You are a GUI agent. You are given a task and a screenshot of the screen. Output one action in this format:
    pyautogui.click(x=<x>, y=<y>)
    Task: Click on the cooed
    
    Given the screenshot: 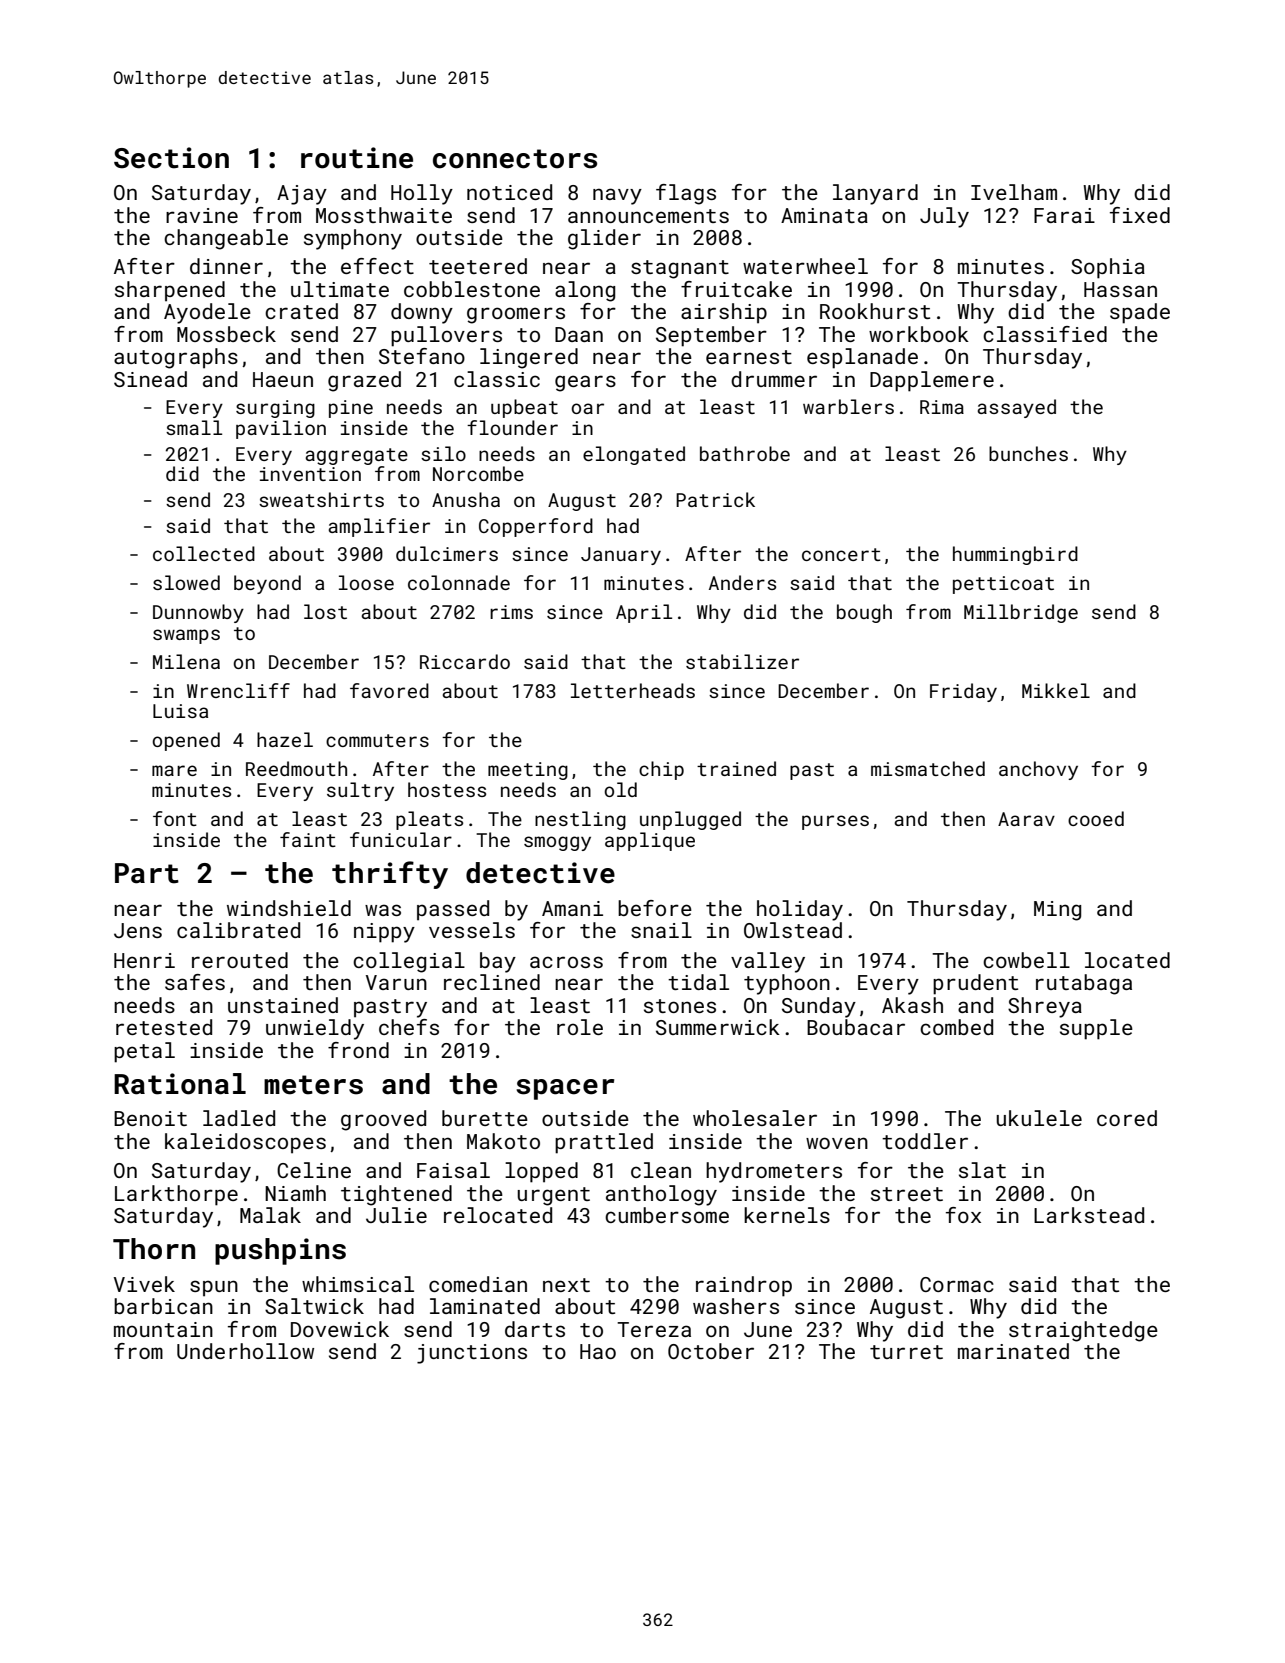 What is the action you would take?
    pyautogui.click(x=1096, y=818)
